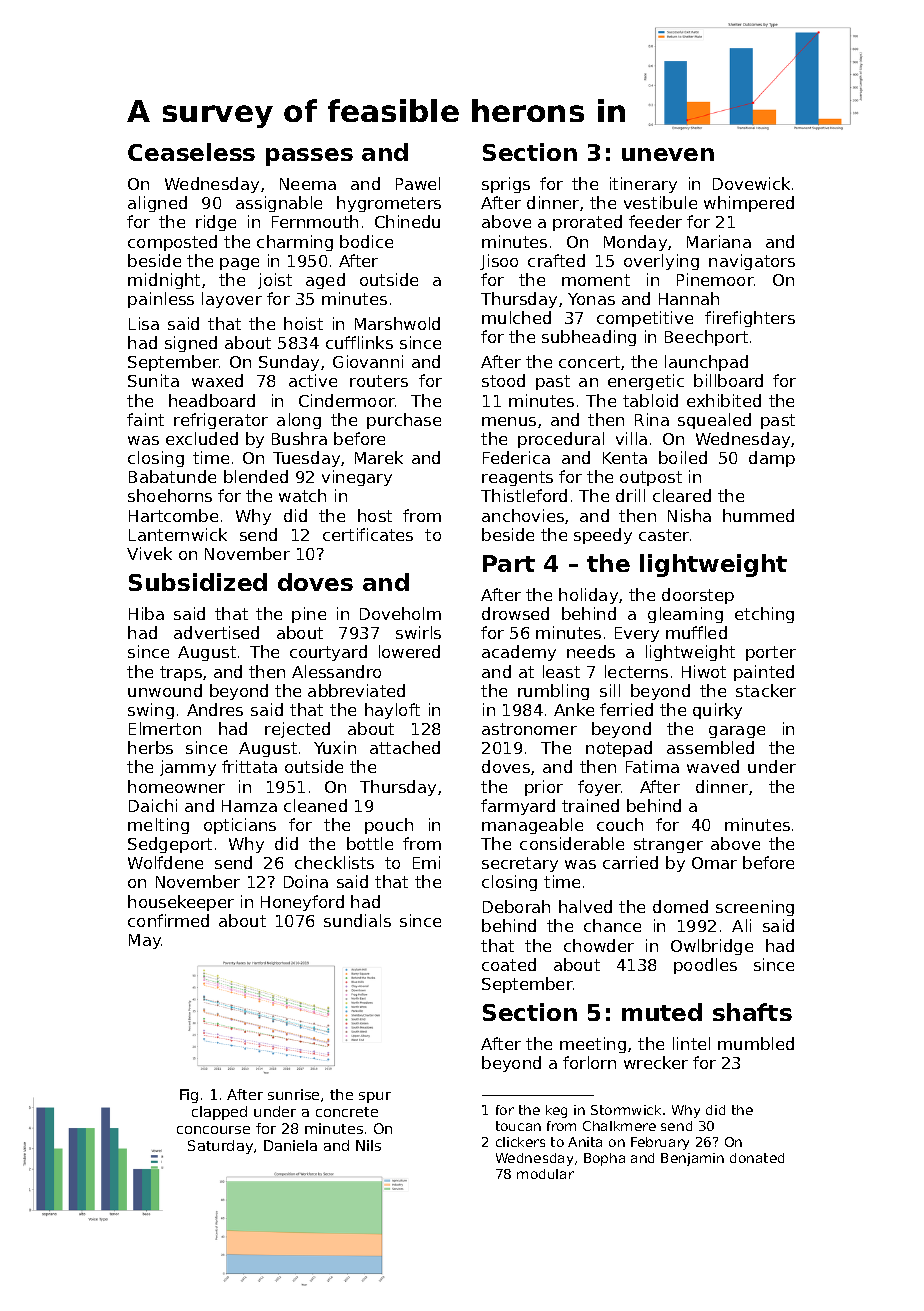 The width and height of the page is (924, 1311). Describe the element at coordinates (418, 183) in the page. I see `Pawel` at that location.
